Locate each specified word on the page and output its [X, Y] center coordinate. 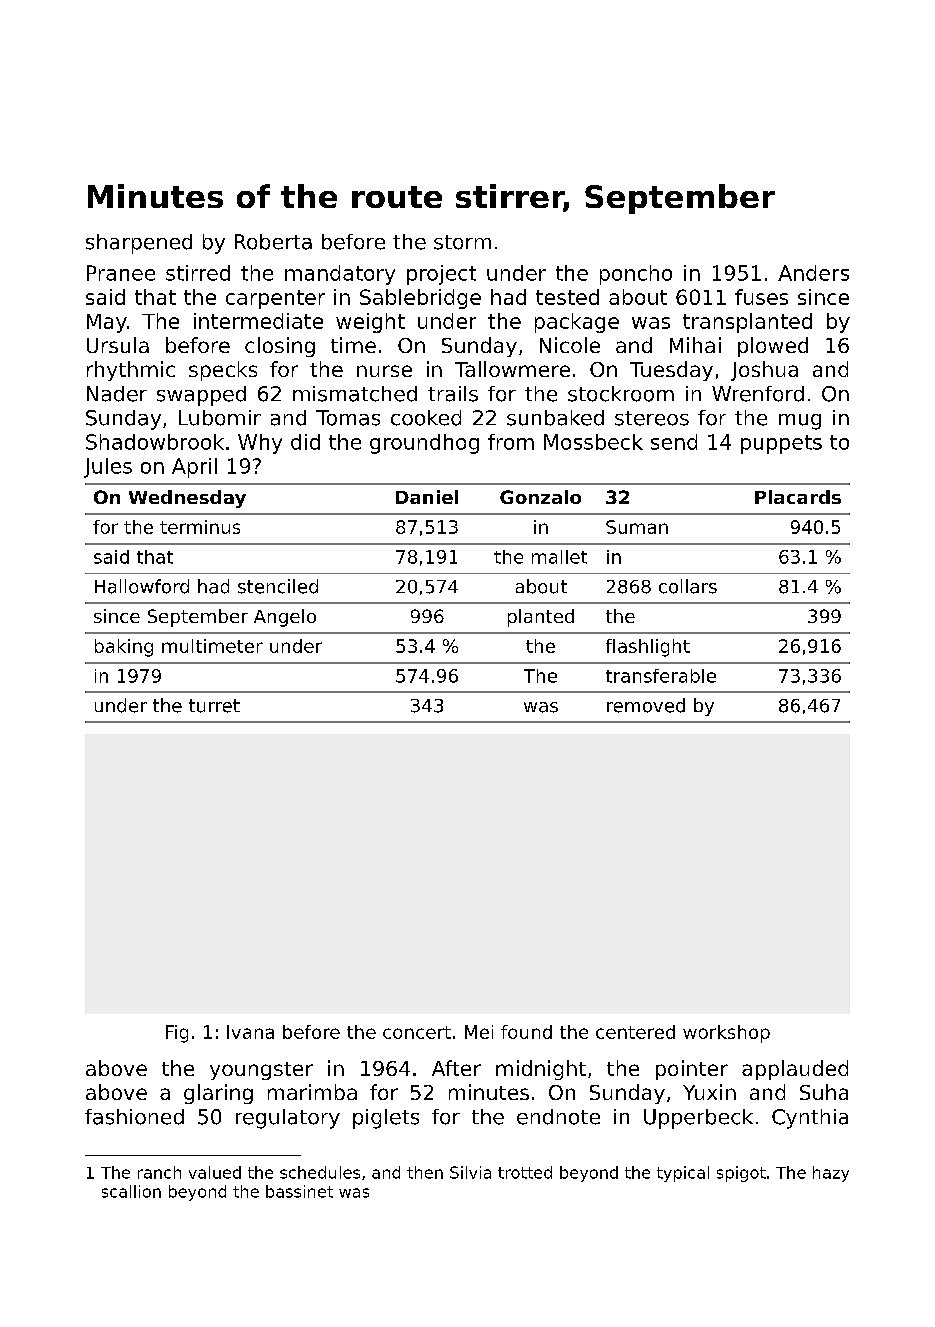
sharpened [139, 244]
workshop [726, 1034]
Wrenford [758, 394]
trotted [525, 1172]
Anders [813, 273]
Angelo [285, 618]
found [526, 1032]
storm [462, 242]
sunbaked [555, 418]
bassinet [299, 1191]
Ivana [250, 1032]
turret [214, 706]
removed [646, 705]
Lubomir [220, 418]
